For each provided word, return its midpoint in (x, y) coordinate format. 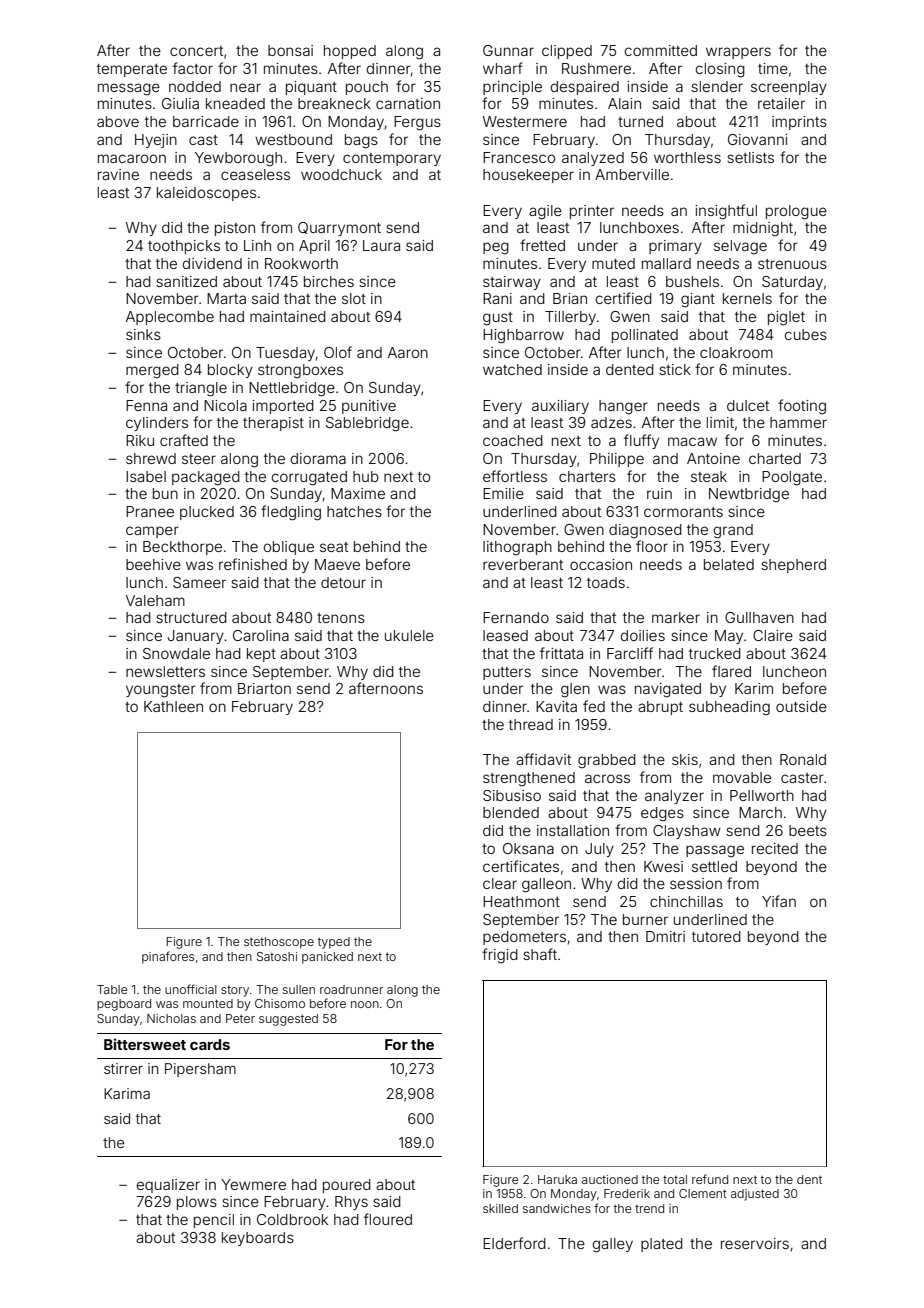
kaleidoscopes (206, 194)
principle (512, 88)
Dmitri (665, 936)
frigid (500, 956)
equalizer (168, 1186)
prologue (796, 212)
